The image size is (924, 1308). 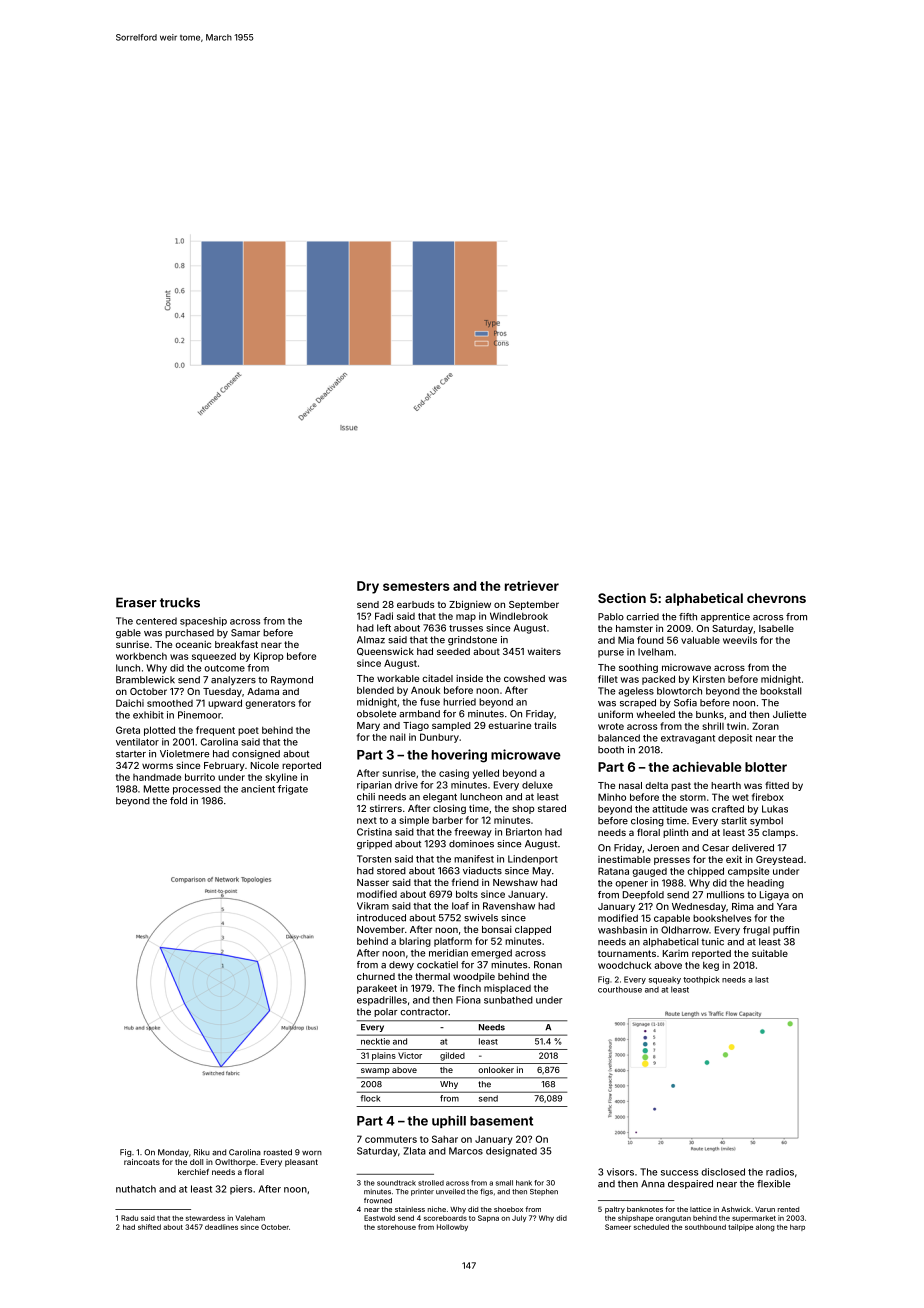 What do you see at coordinates (245, 633) in the document?
I see `Samar` at bounding box center [245, 633].
